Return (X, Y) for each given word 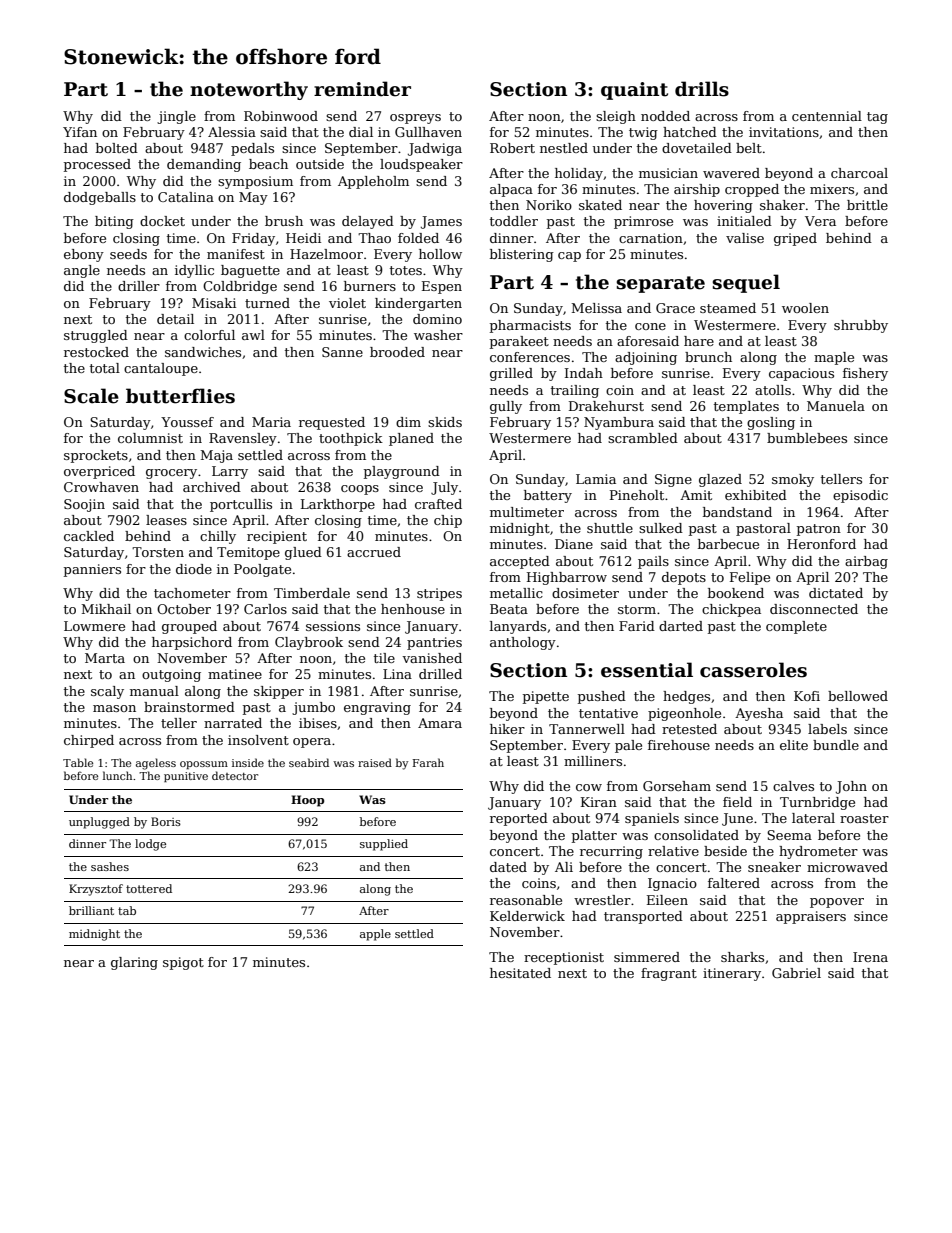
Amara (440, 723)
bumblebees (807, 438)
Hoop (307, 801)
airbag (866, 562)
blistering (522, 255)
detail (175, 319)
